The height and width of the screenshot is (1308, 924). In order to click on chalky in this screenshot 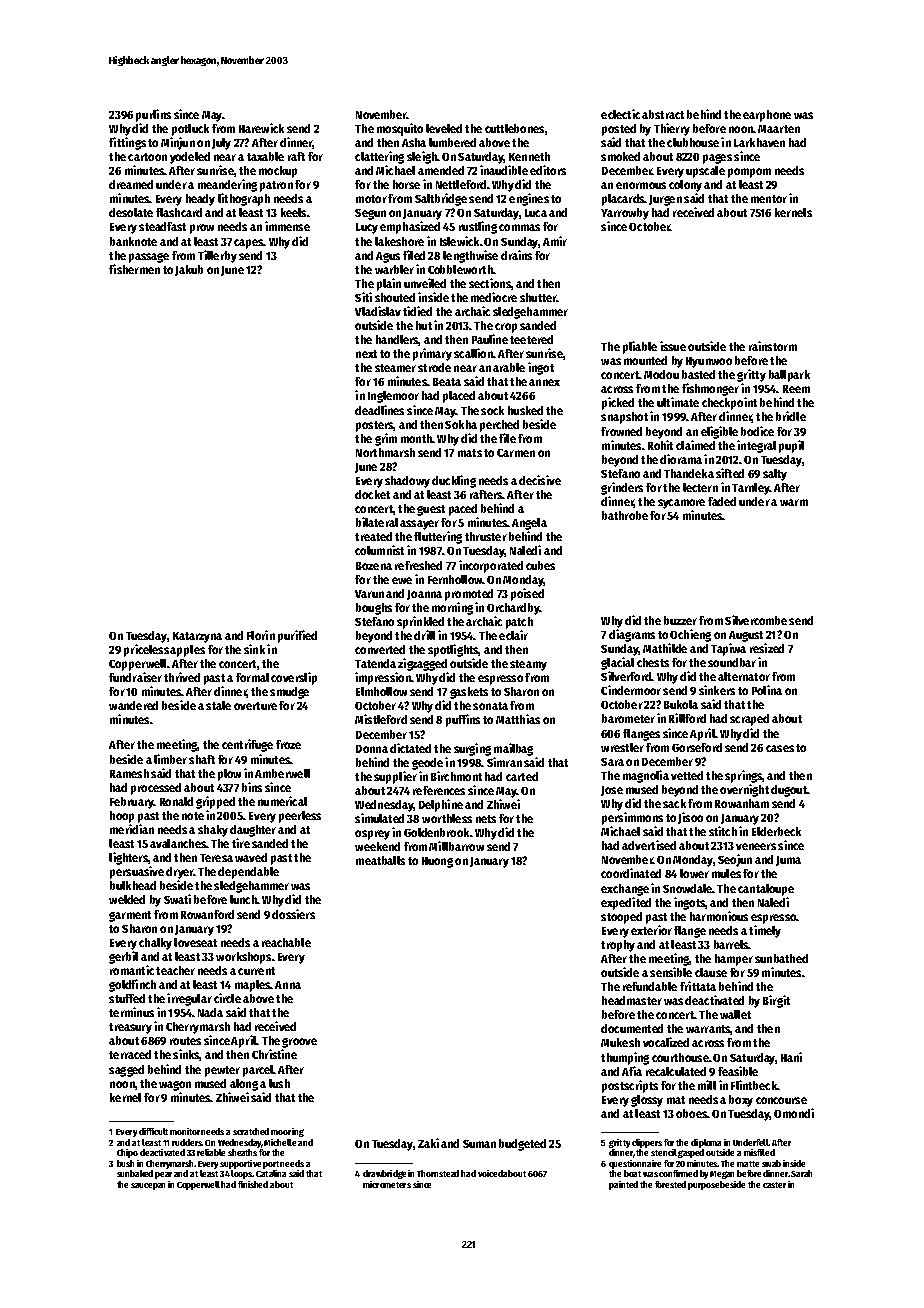, I will do `click(155, 944)`.
